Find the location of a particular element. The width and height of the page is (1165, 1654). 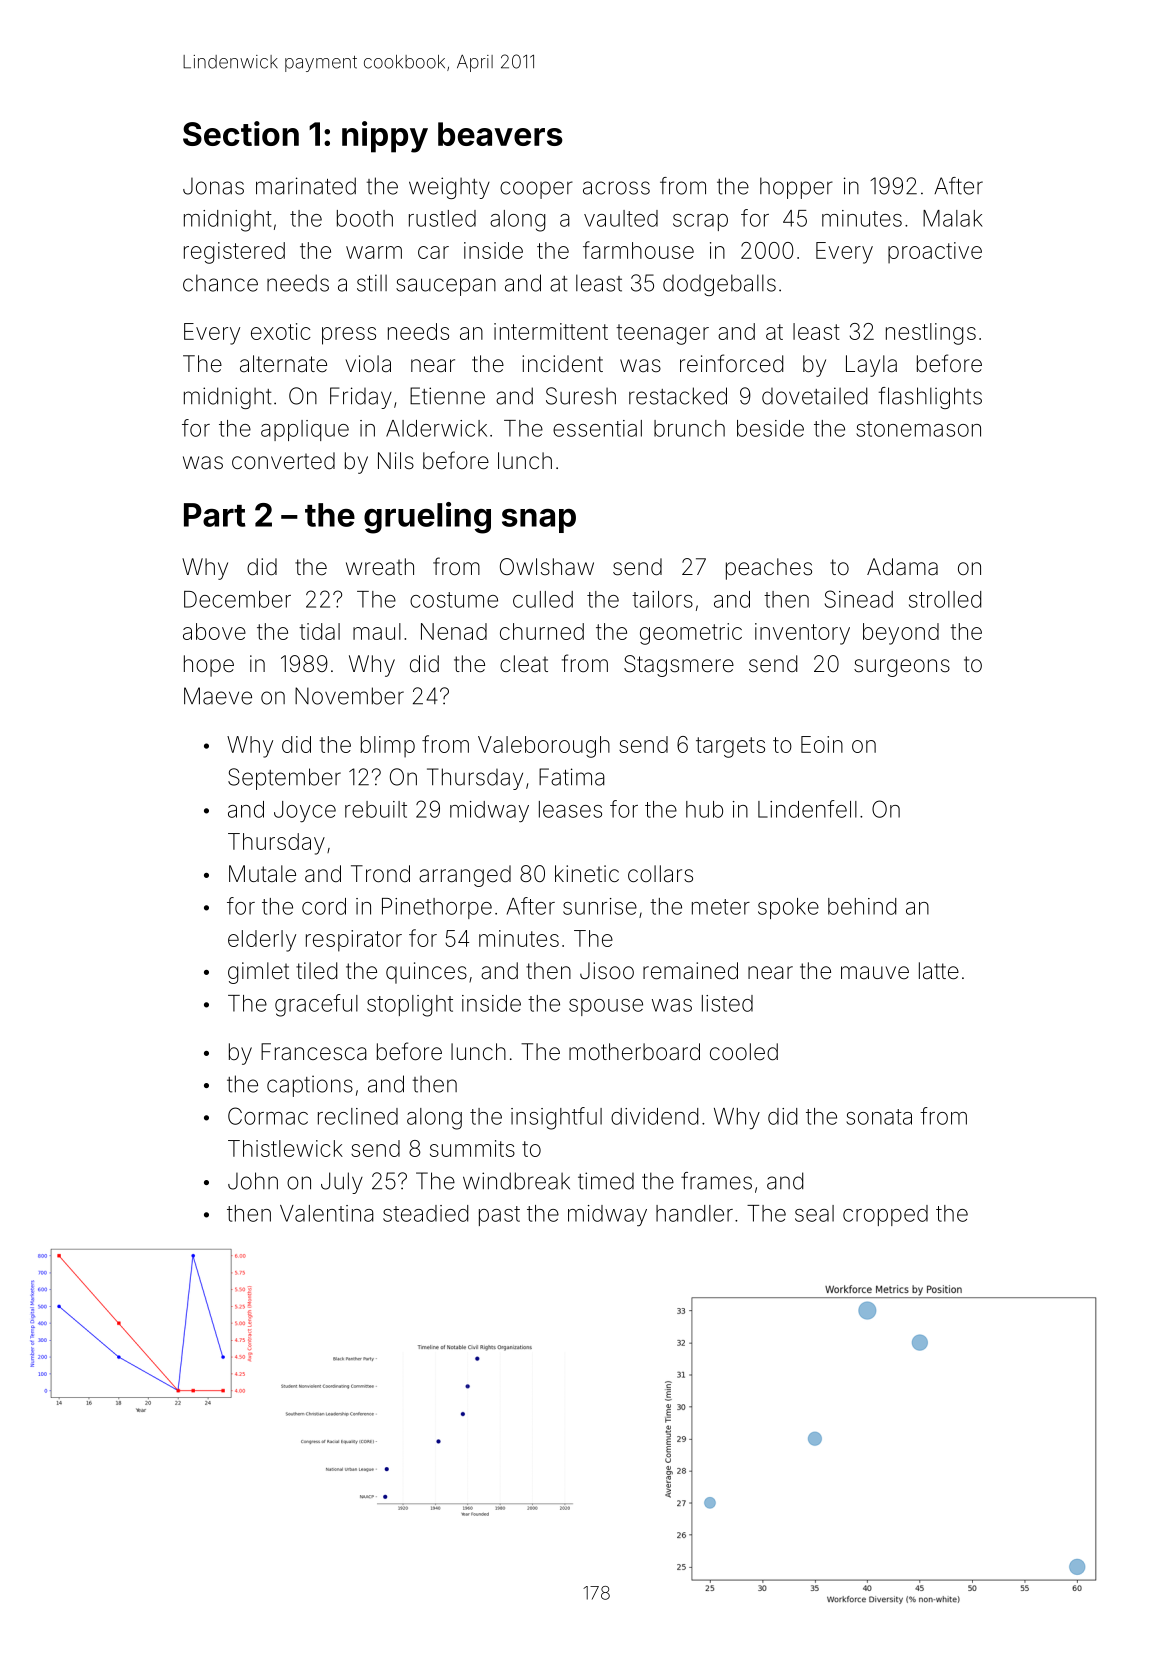

cropped is located at coordinates (885, 1215).
